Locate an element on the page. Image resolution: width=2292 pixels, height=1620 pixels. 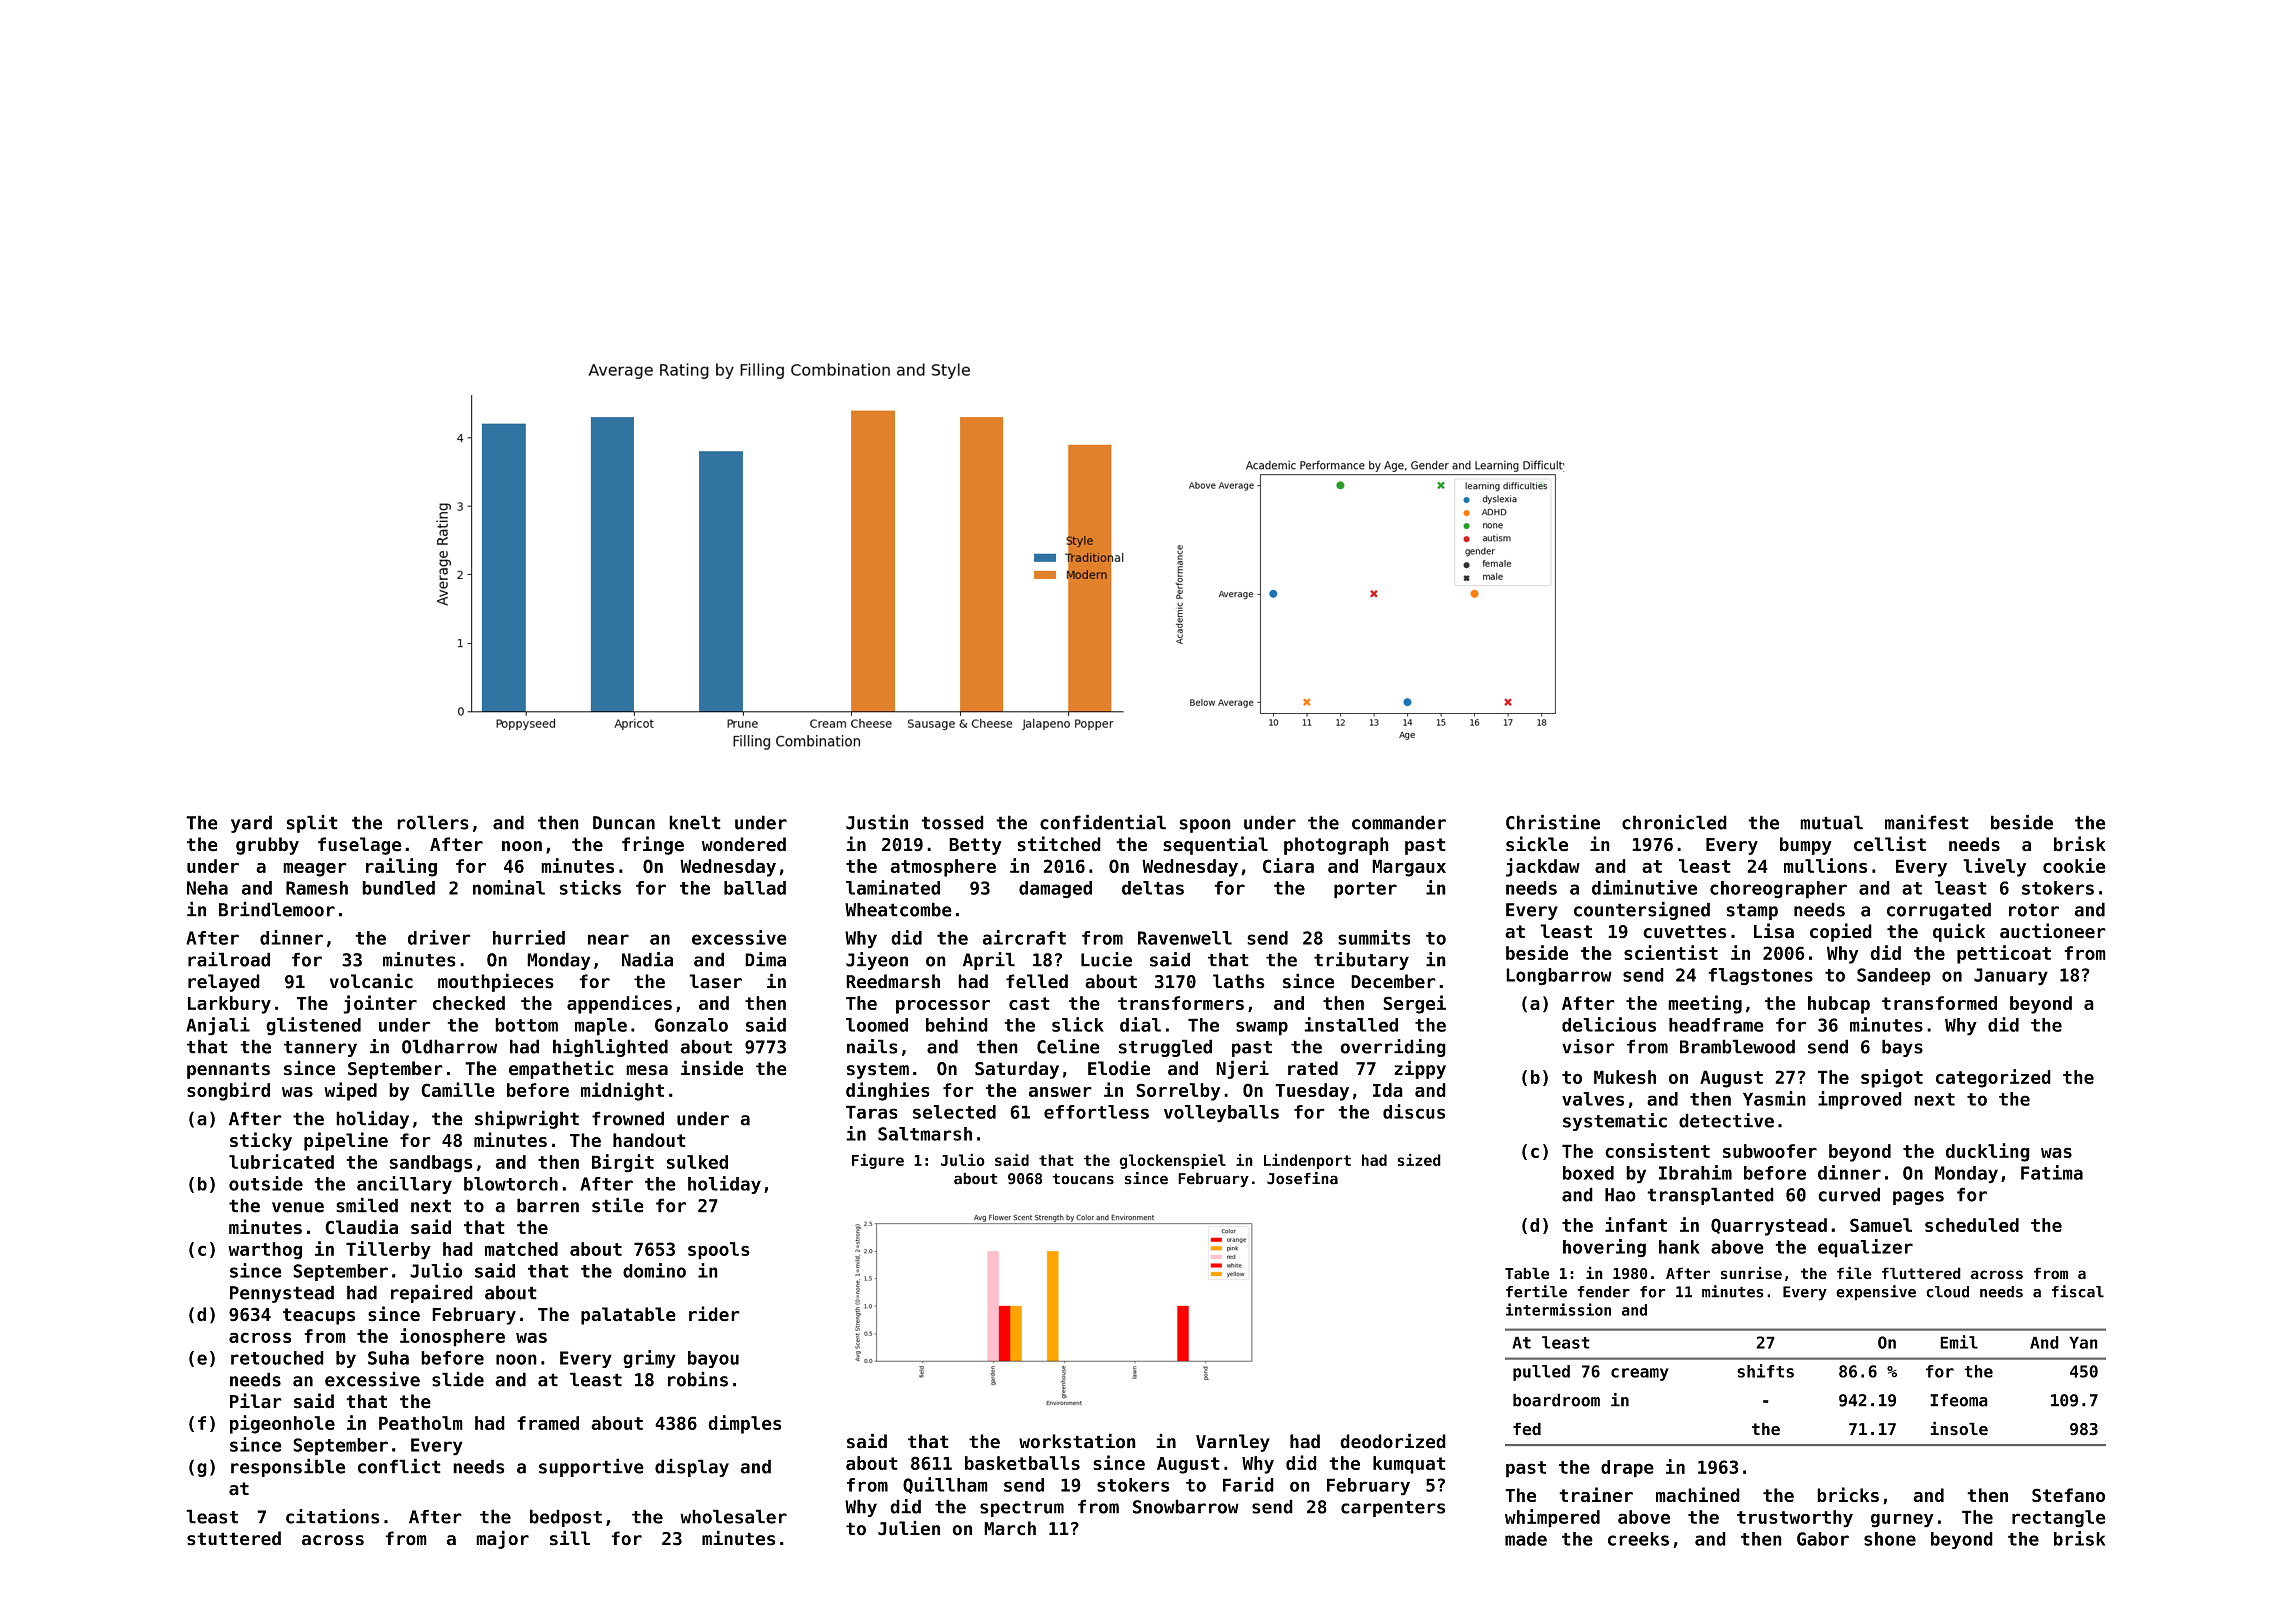
midnight is located at coordinates (622, 1091).
